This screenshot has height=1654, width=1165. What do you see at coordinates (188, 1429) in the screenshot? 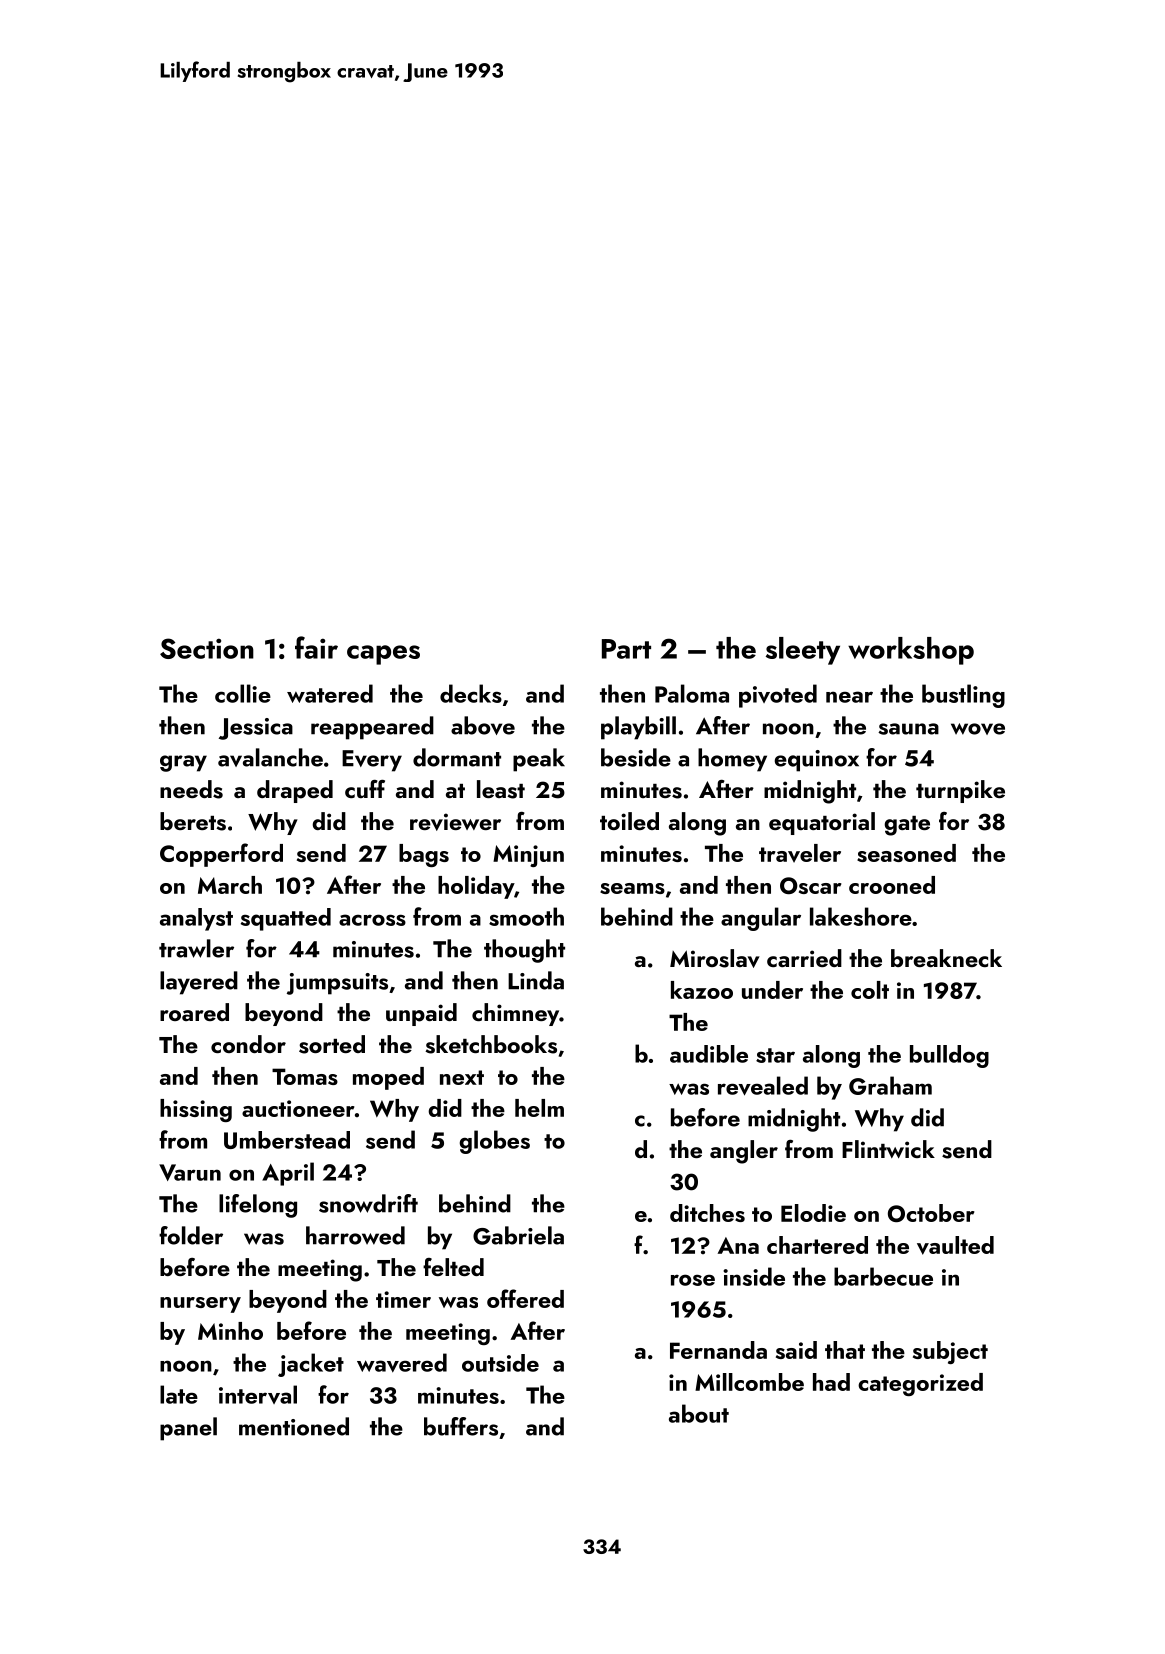
I see `panel` at bounding box center [188, 1429].
